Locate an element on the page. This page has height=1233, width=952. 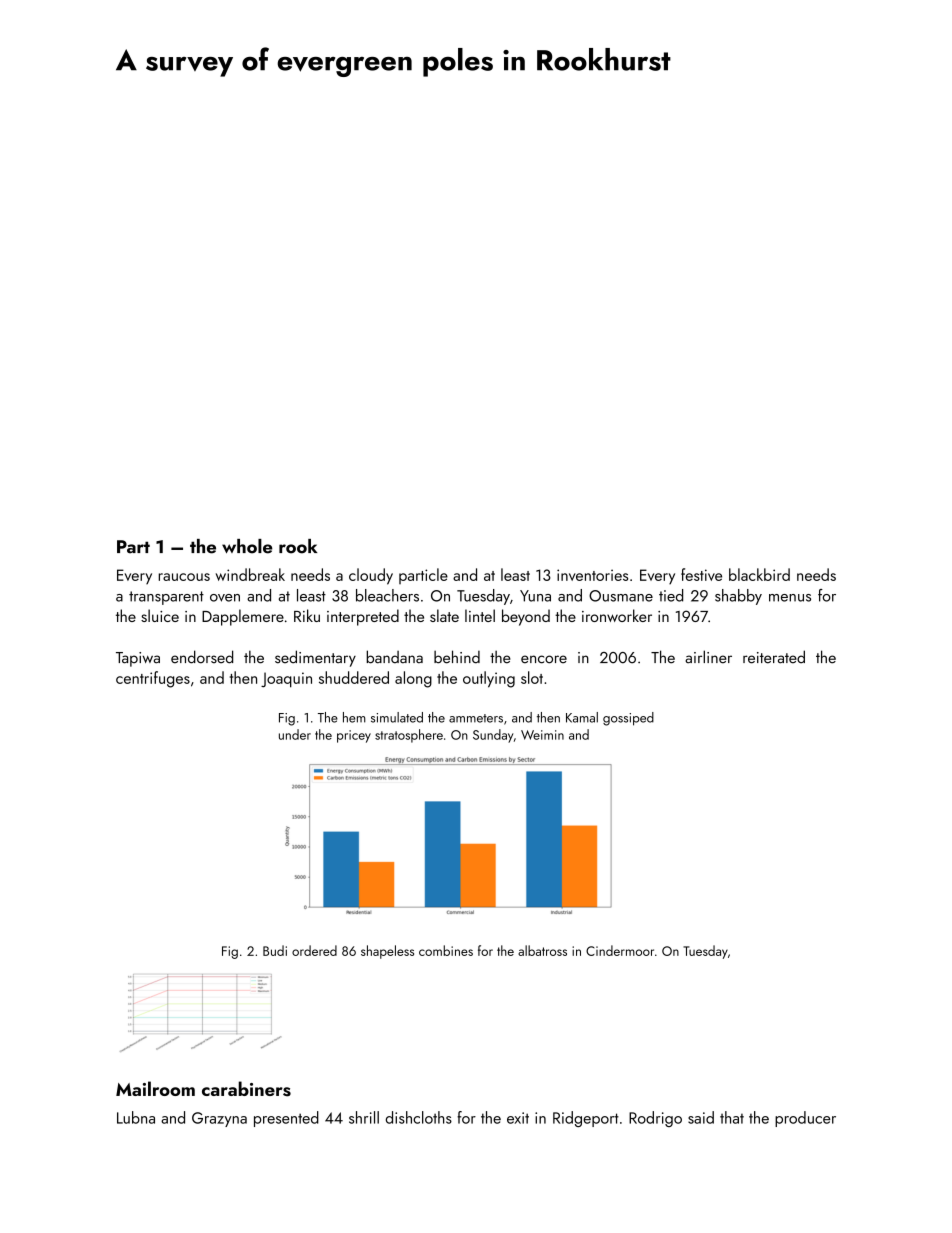
endorsed is located at coordinates (202, 657).
